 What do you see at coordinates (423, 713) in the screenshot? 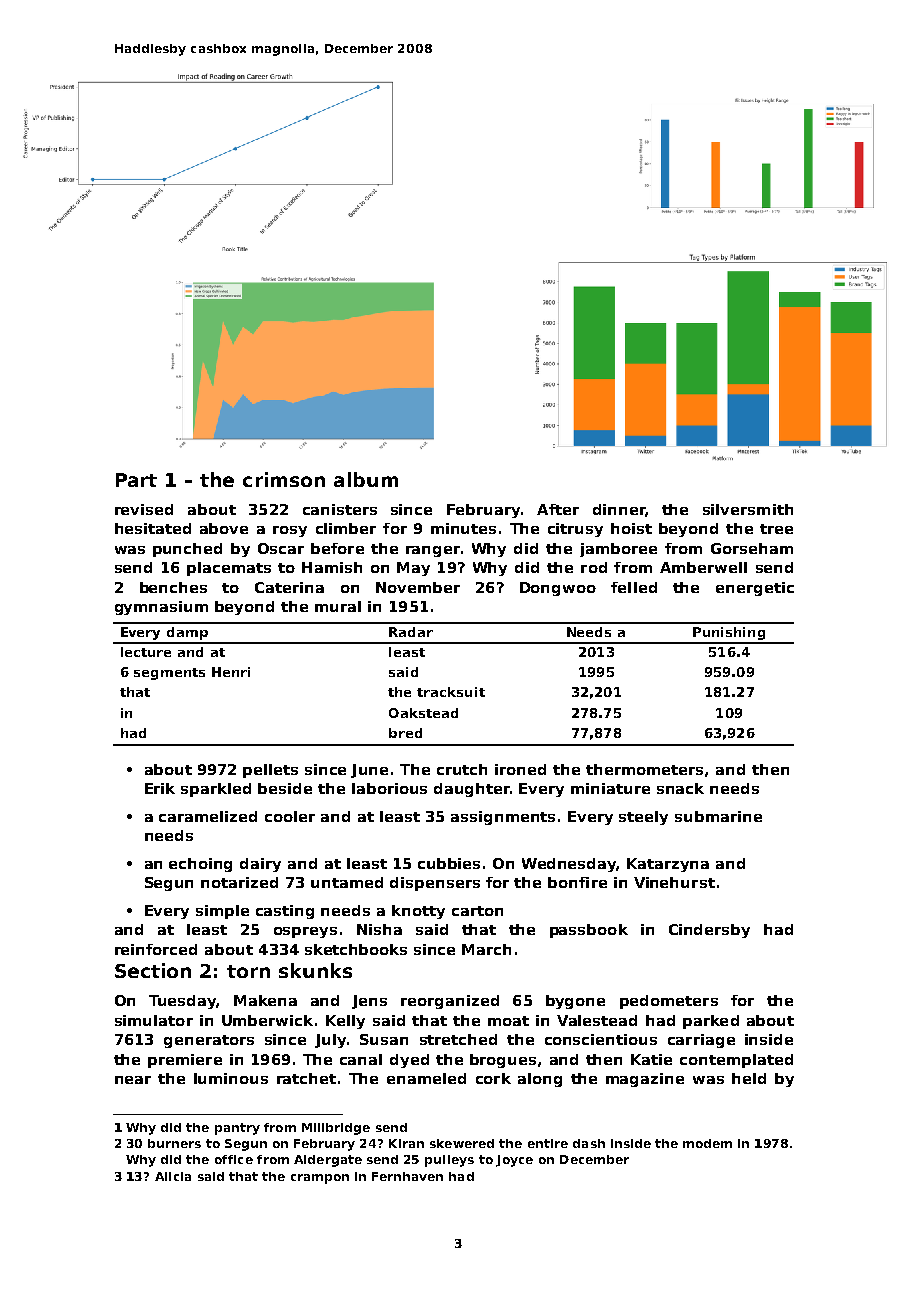
I see `Oakstead` at bounding box center [423, 713].
